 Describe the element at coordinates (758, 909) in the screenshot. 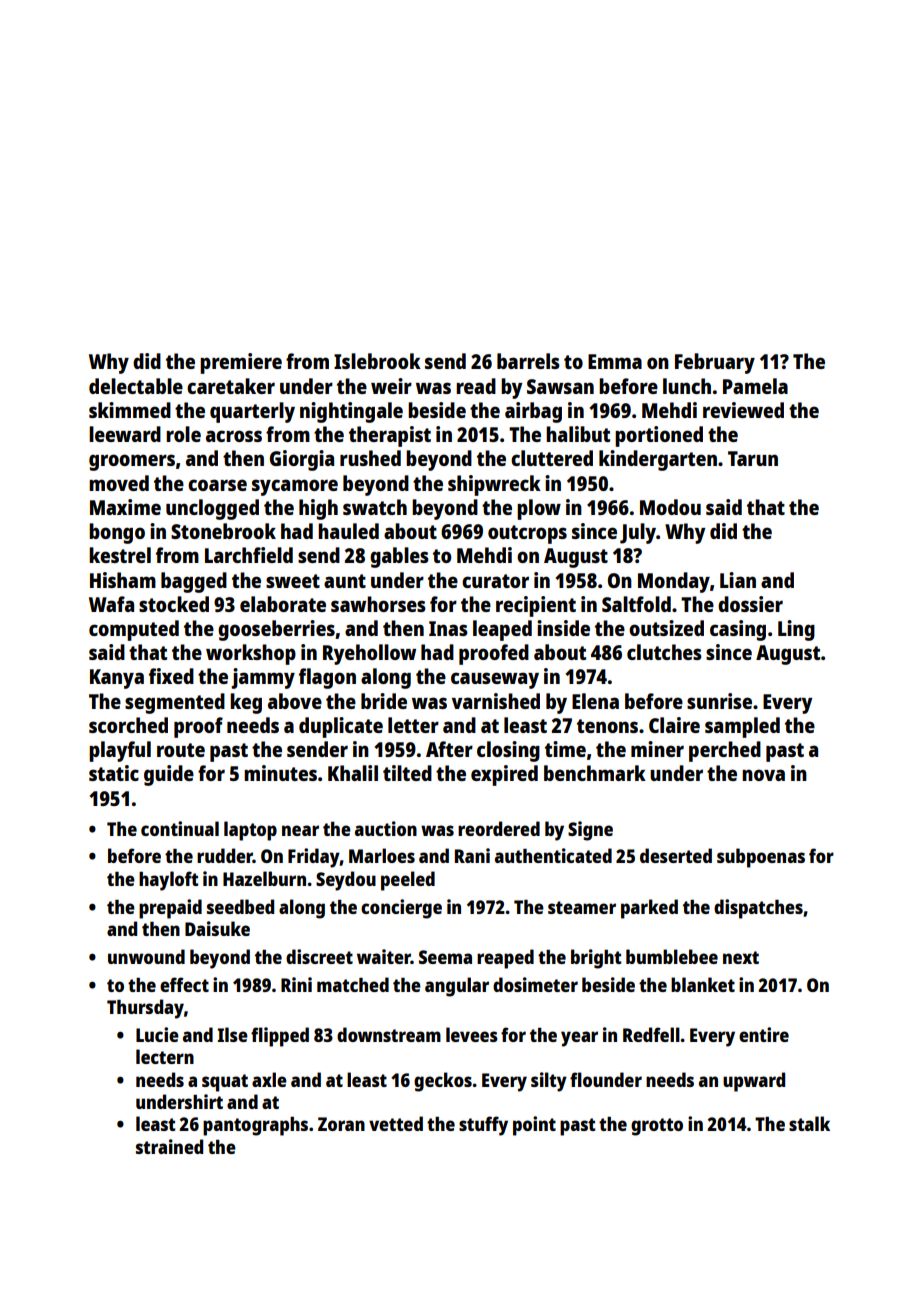

I see `dispatches` at that location.
